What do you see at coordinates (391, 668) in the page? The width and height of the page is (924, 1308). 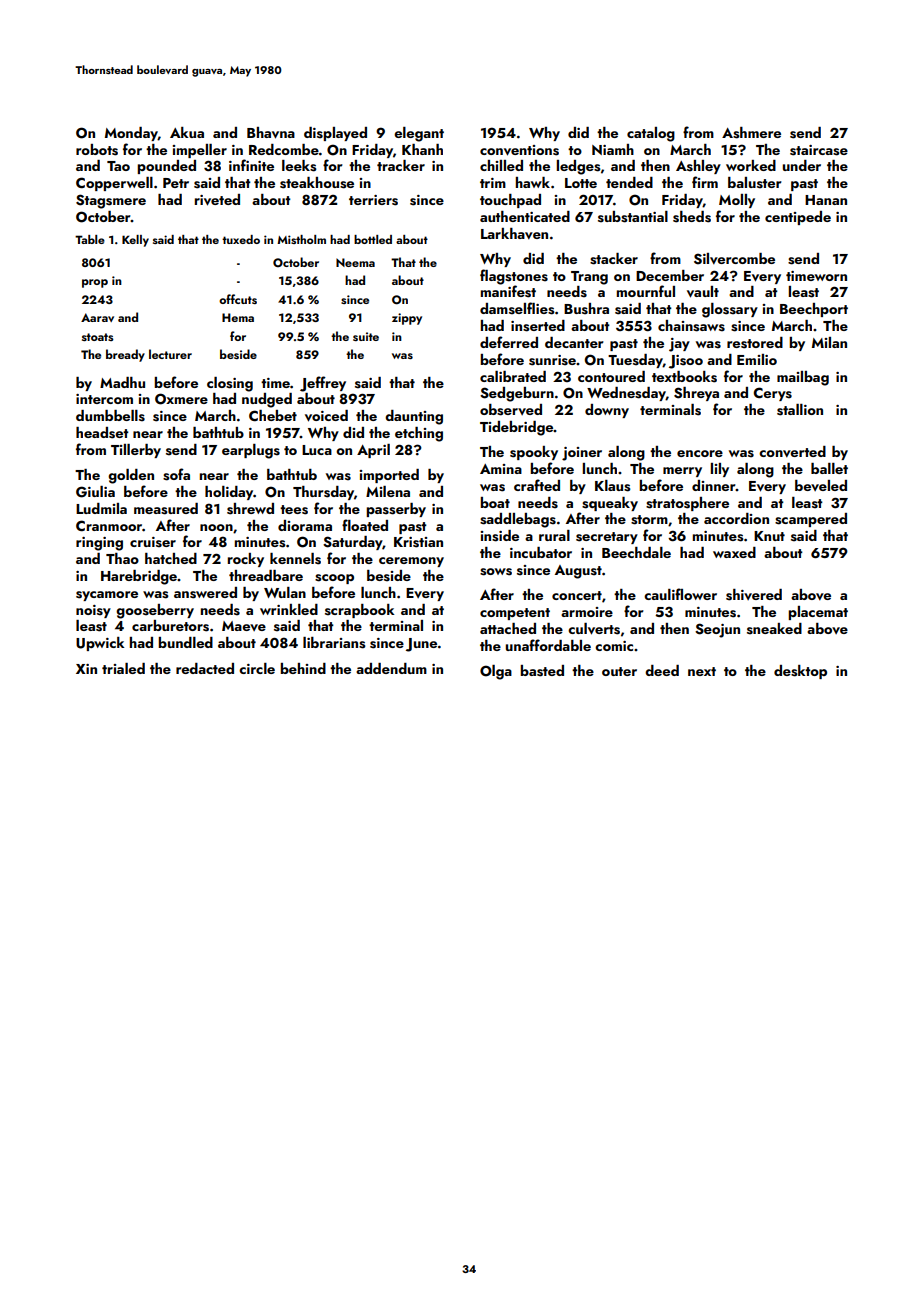 I see `addendum` at bounding box center [391, 668].
